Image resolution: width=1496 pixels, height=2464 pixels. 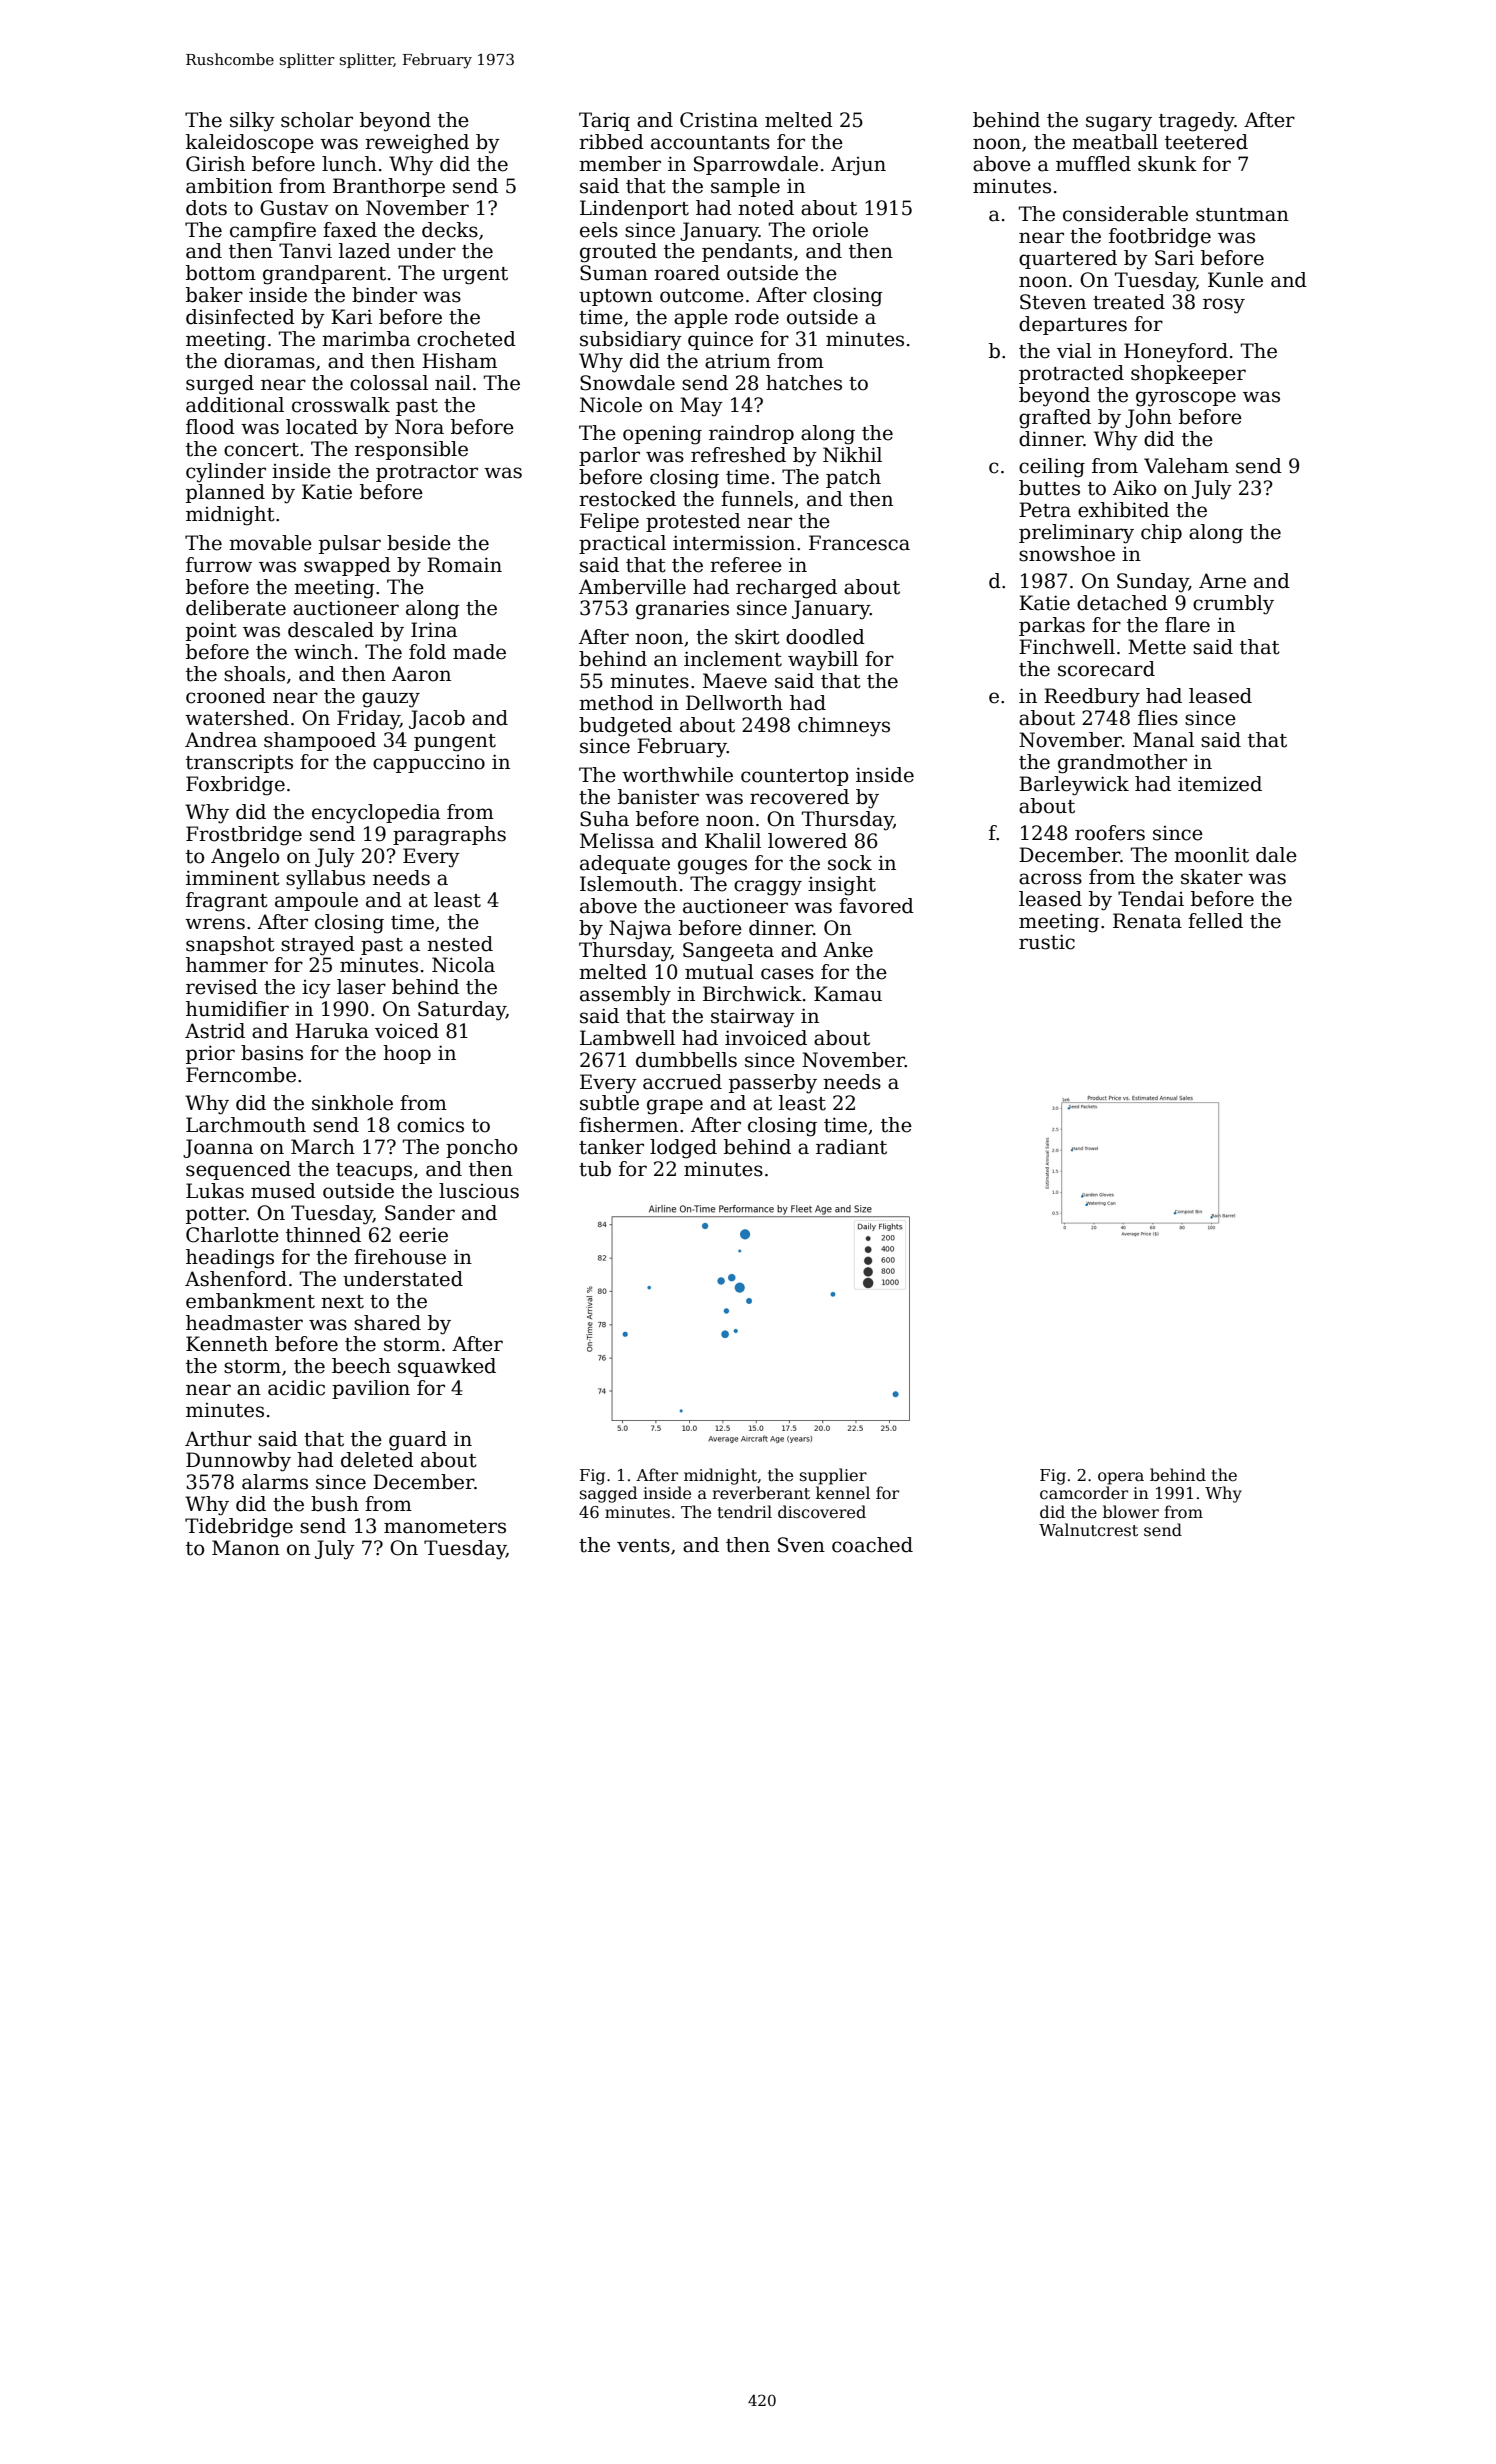 What do you see at coordinates (787, 974) in the screenshot?
I see `cases` at bounding box center [787, 974].
